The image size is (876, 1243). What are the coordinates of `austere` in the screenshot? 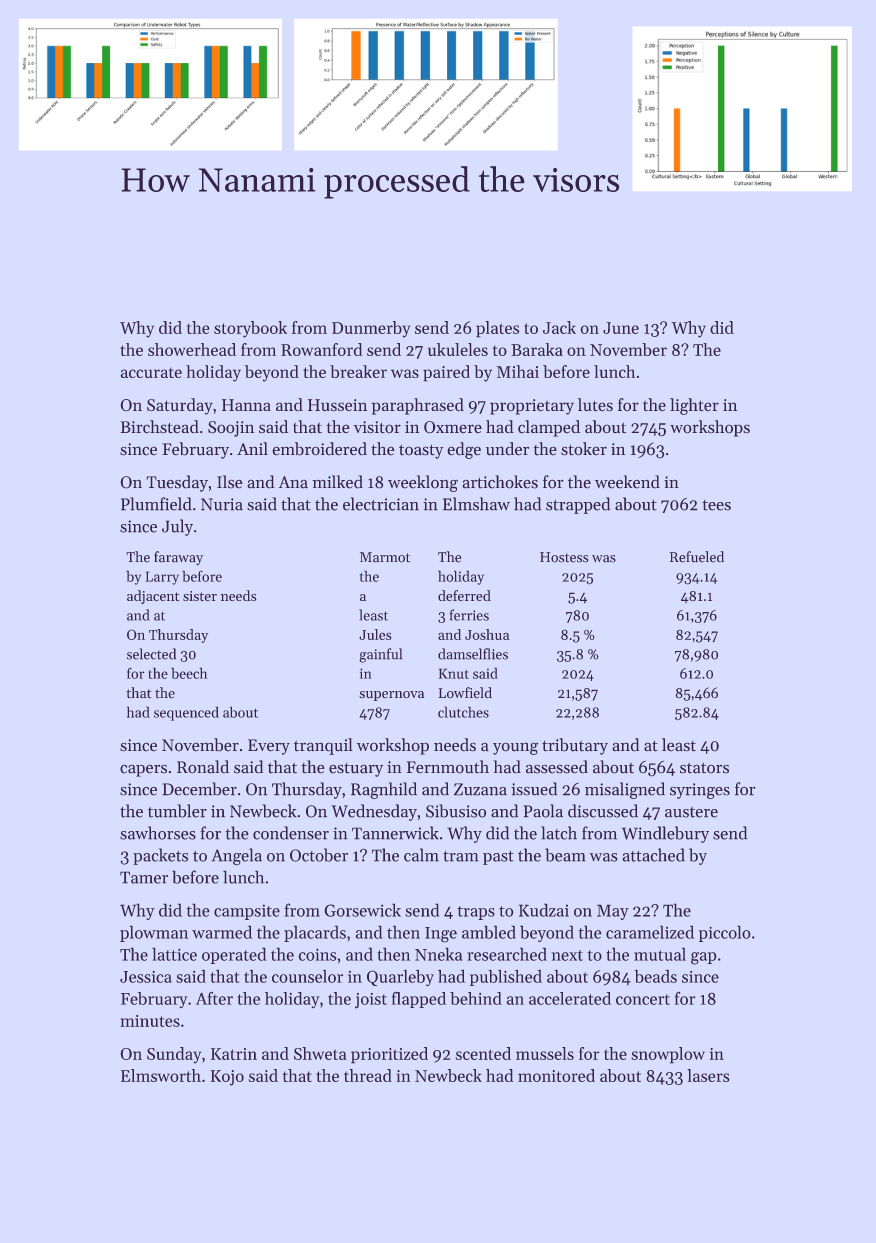 It's located at (691, 812).
